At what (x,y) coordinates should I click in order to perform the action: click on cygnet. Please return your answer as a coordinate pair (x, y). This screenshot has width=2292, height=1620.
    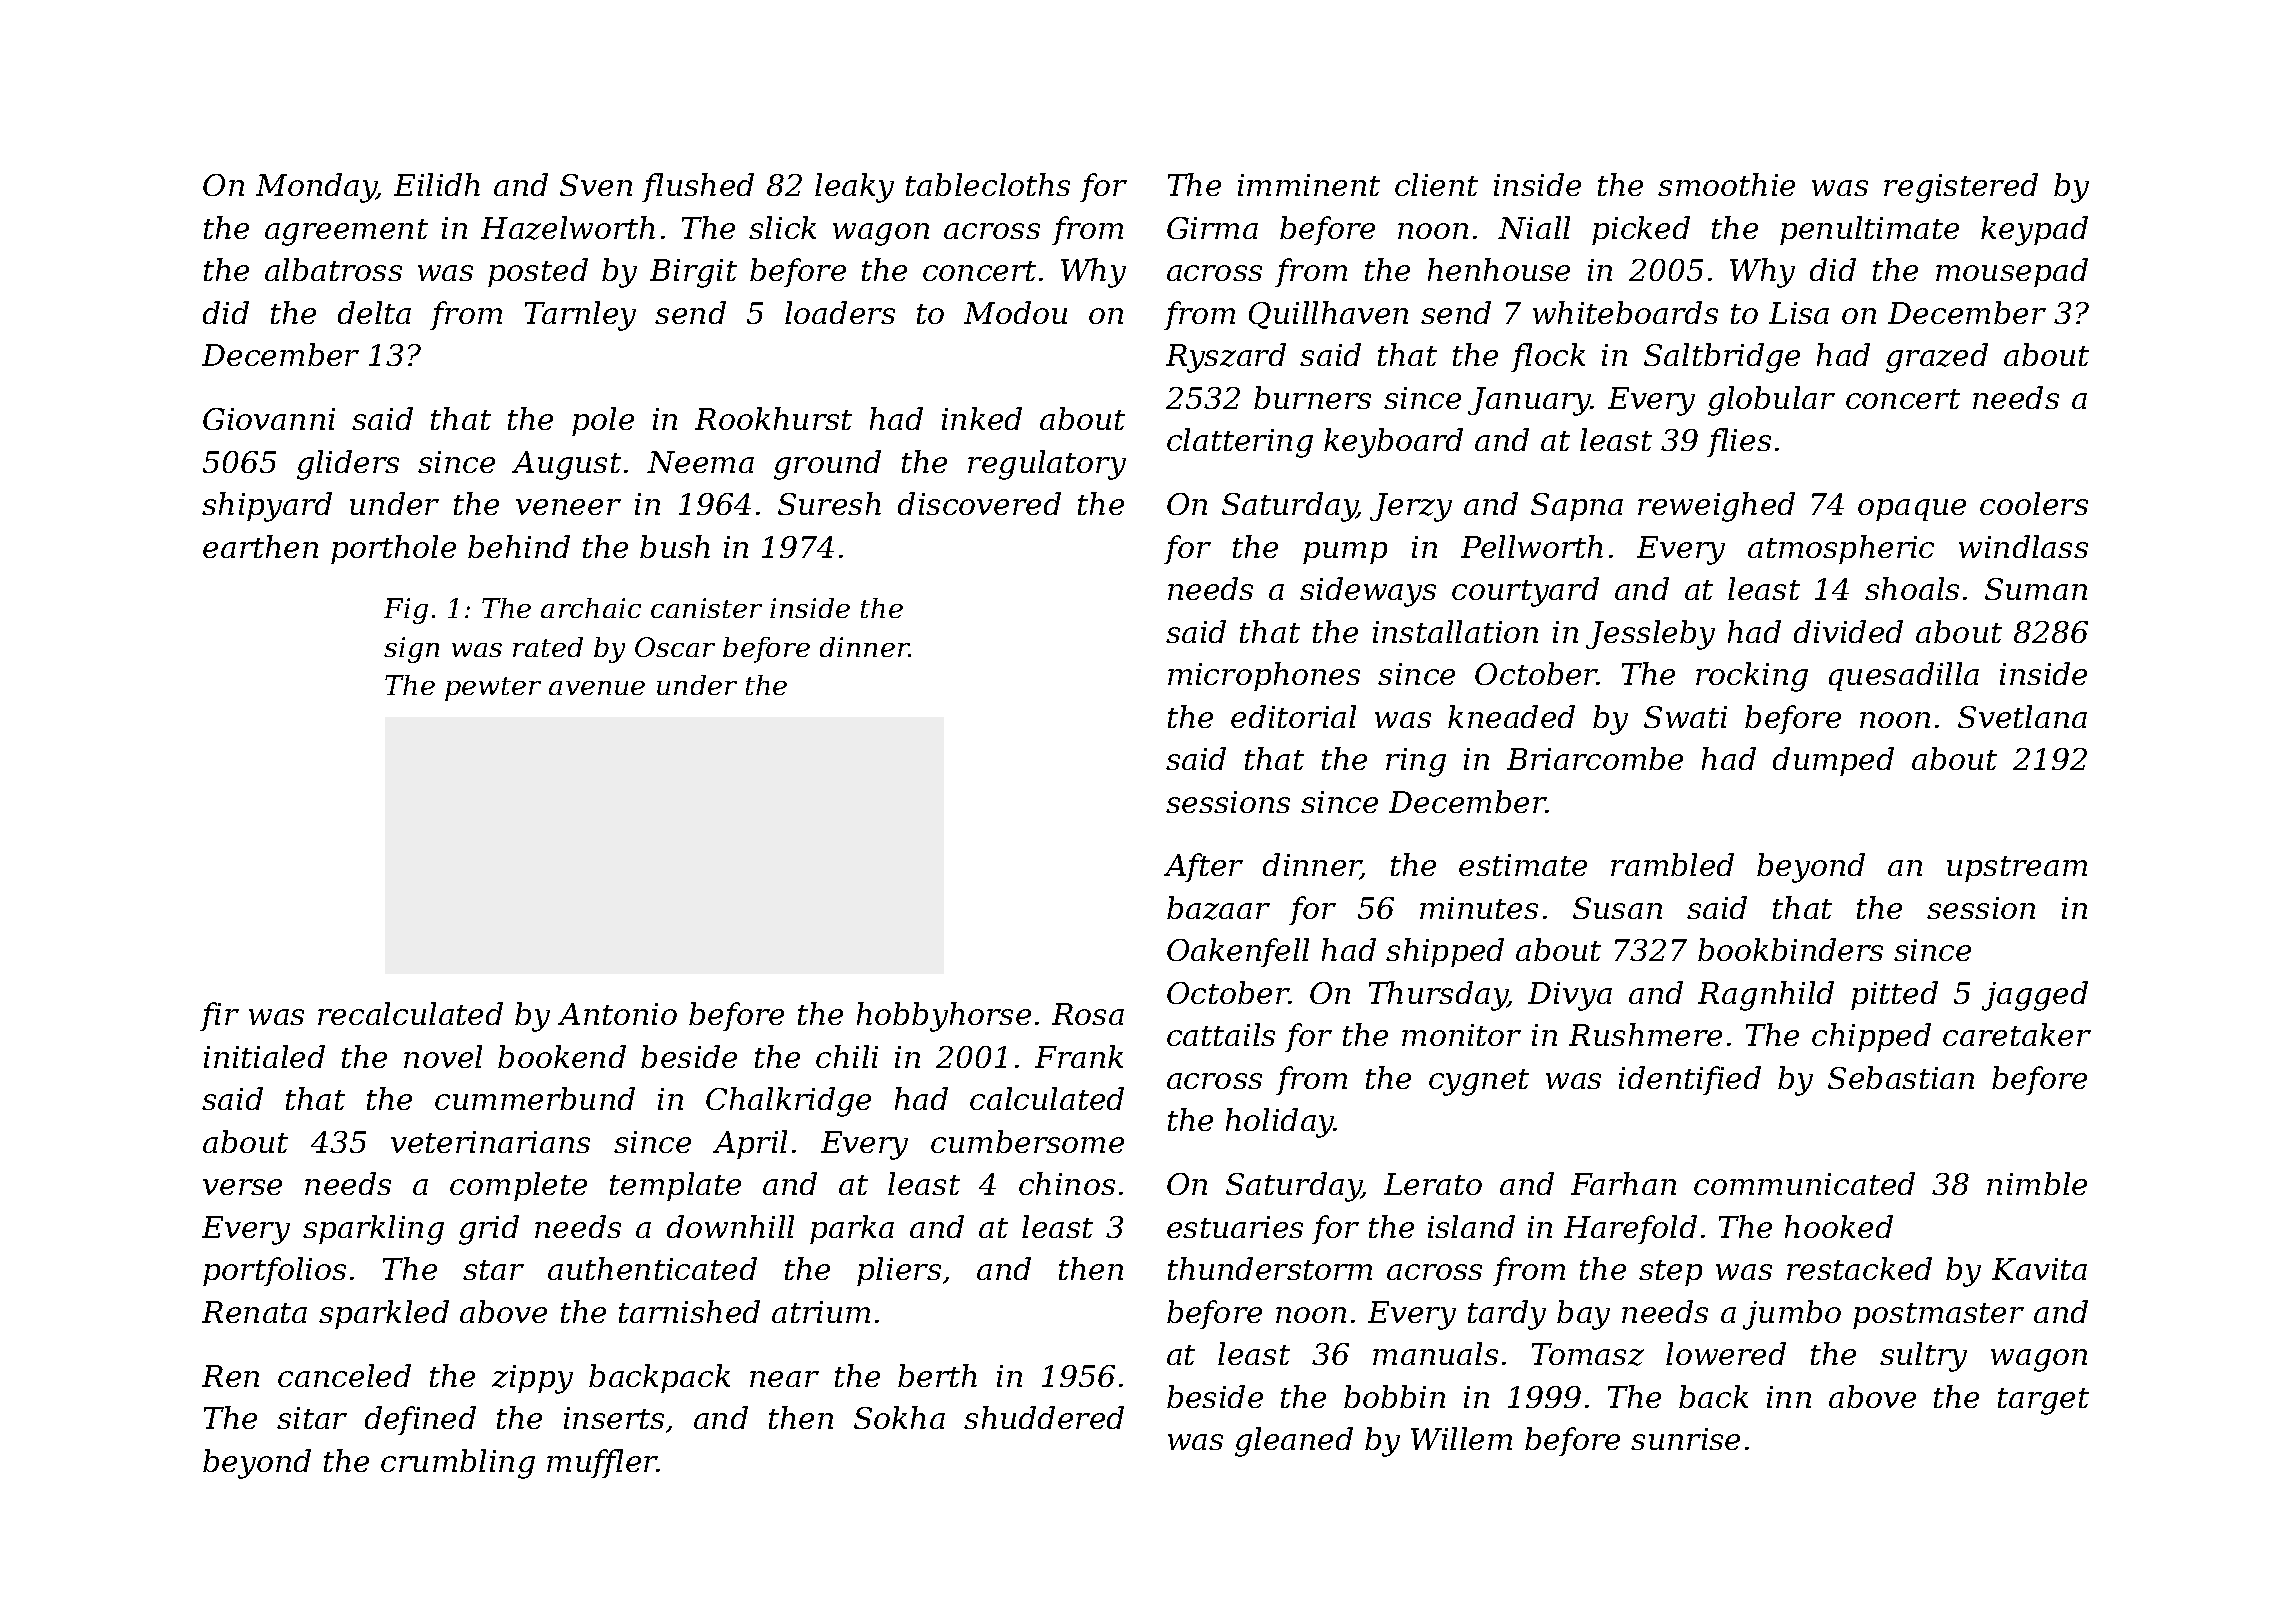
    Looking at the image, I should click on (1479, 1082).
